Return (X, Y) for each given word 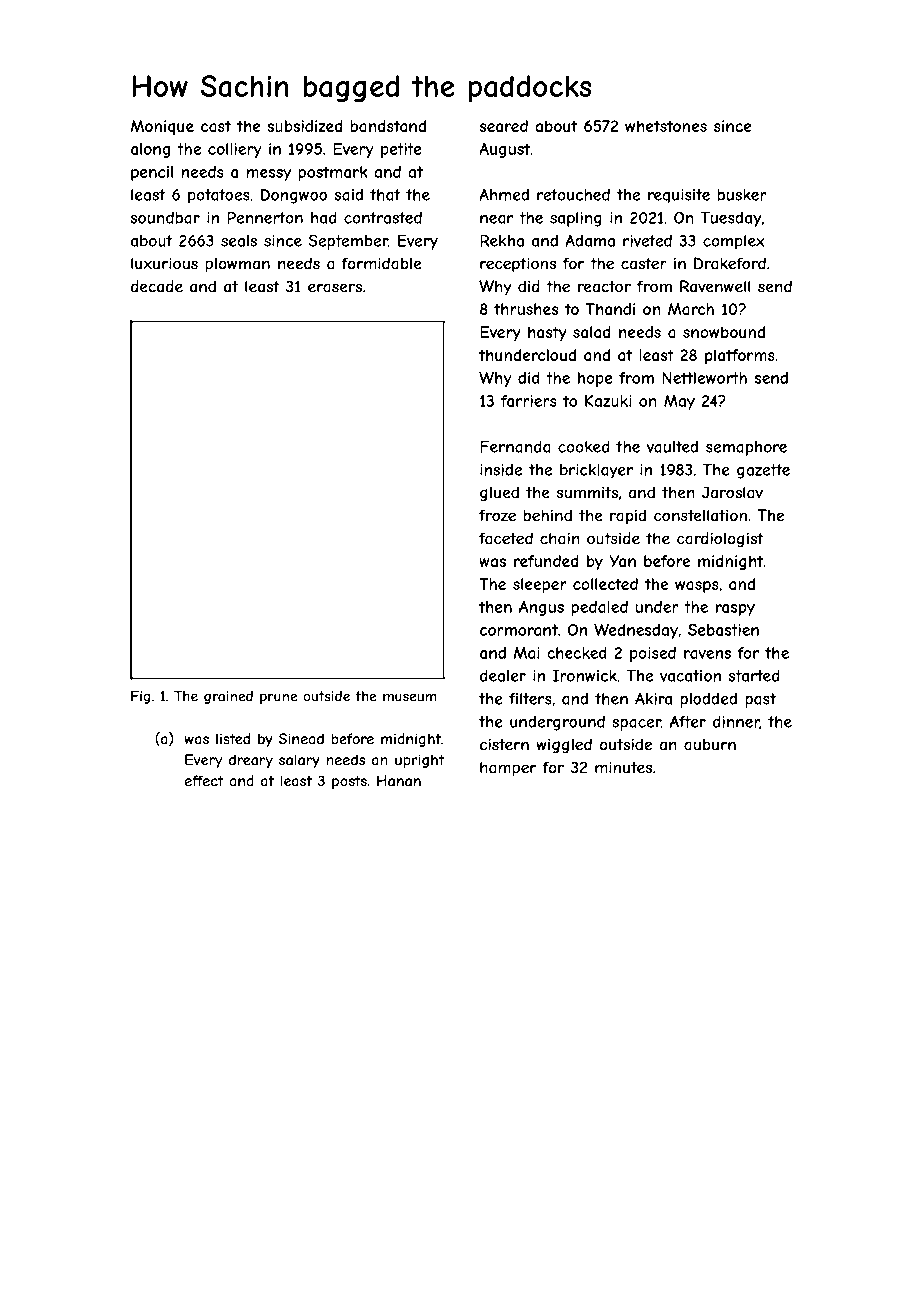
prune (278, 698)
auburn (710, 744)
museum (409, 697)
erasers (335, 288)
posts (349, 782)
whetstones (666, 126)
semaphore (746, 448)
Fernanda (515, 447)
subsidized (305, 126)
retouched (573, 195)
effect (204, 781)
